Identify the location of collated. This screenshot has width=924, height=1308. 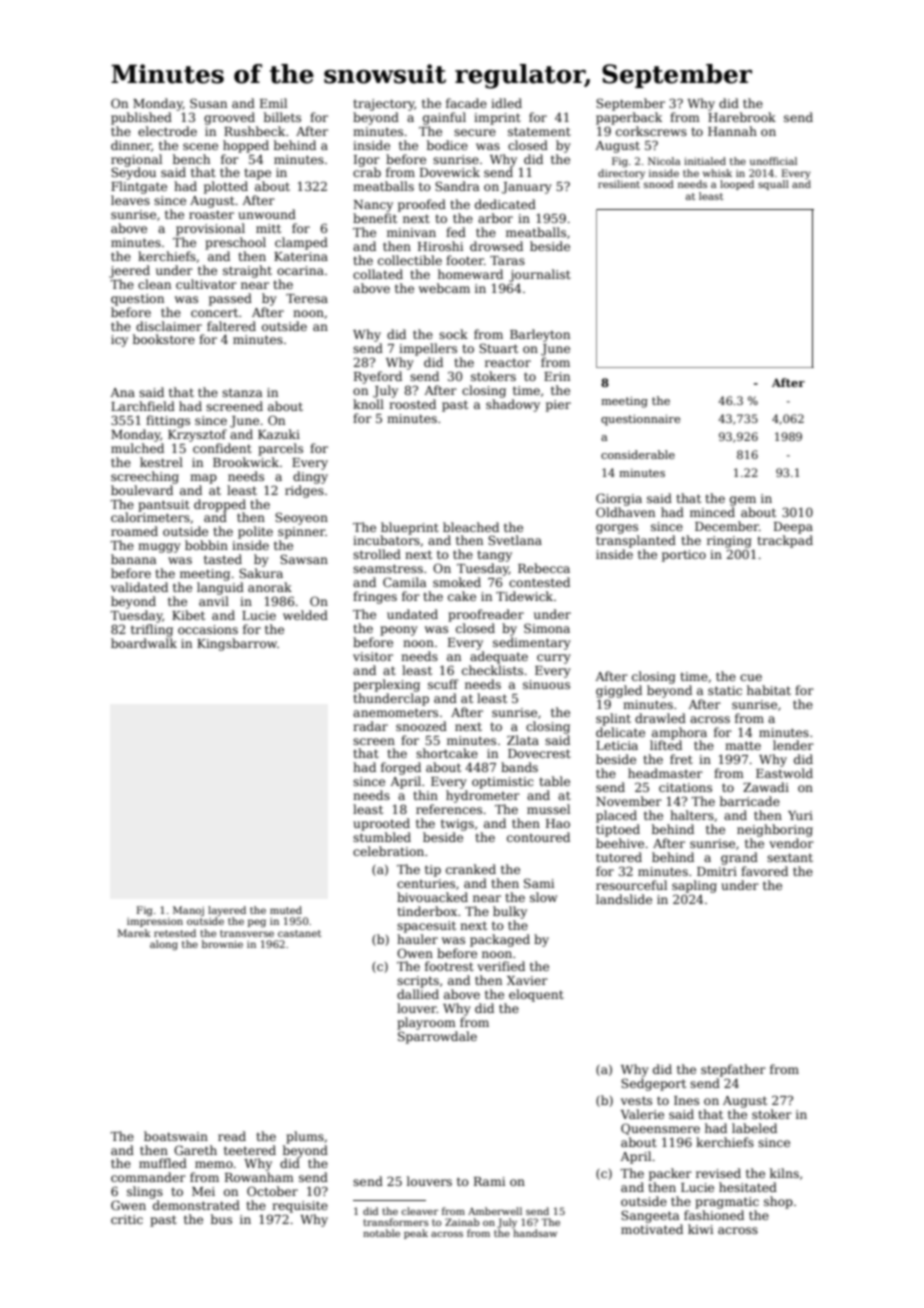
(378, 274).
